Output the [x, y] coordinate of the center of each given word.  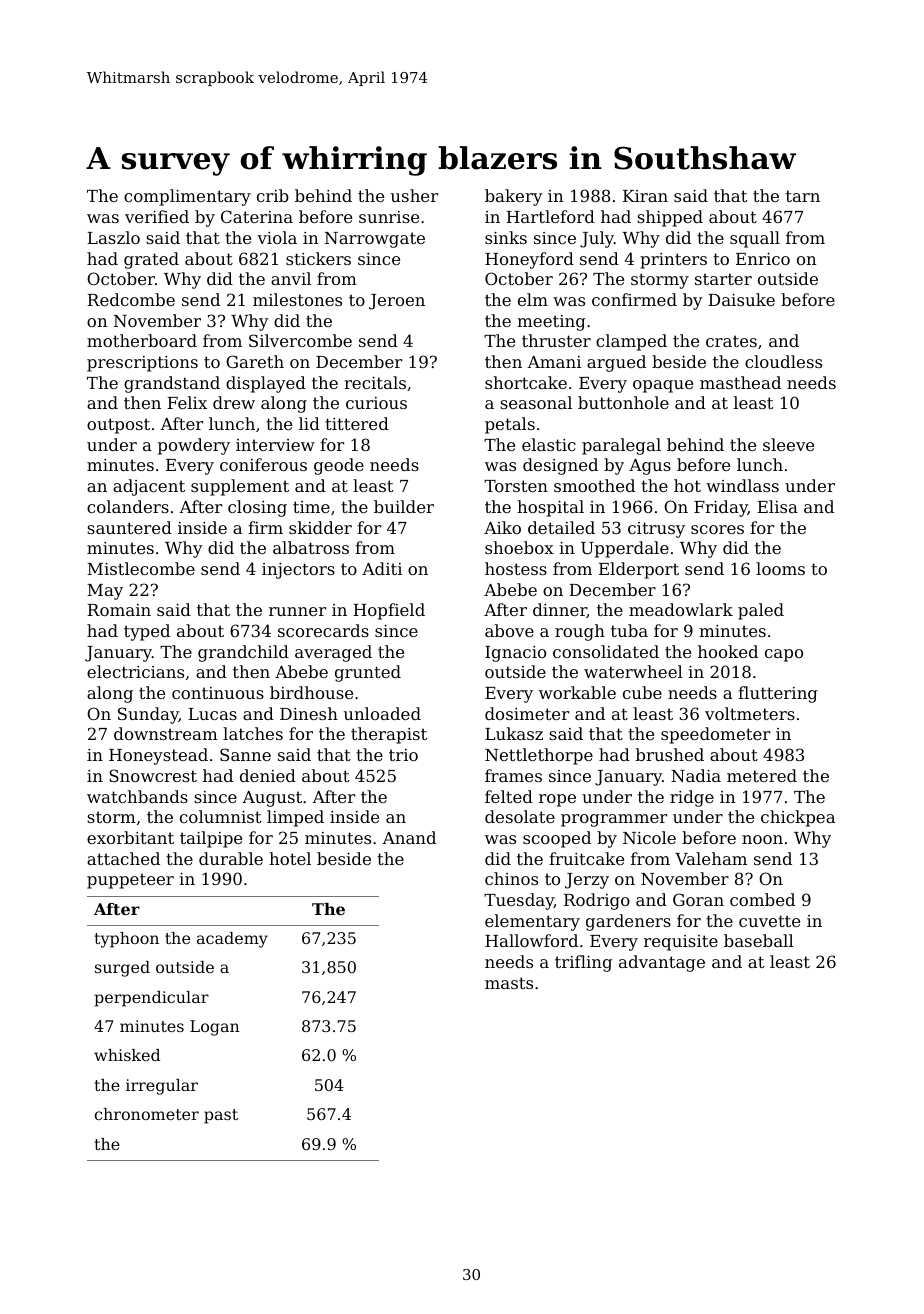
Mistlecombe [141, 568]
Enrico [763, 259]
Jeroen [397, 302]
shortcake [526, 382]
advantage [662, 963]
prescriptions [142, 364]
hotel [290, 858]
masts [509, 983]
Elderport [639, 570]
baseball [759, 940]
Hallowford [531, 940]
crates [731, 341]
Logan [215, 1028]
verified [157, 216]
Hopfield [389, 611]
